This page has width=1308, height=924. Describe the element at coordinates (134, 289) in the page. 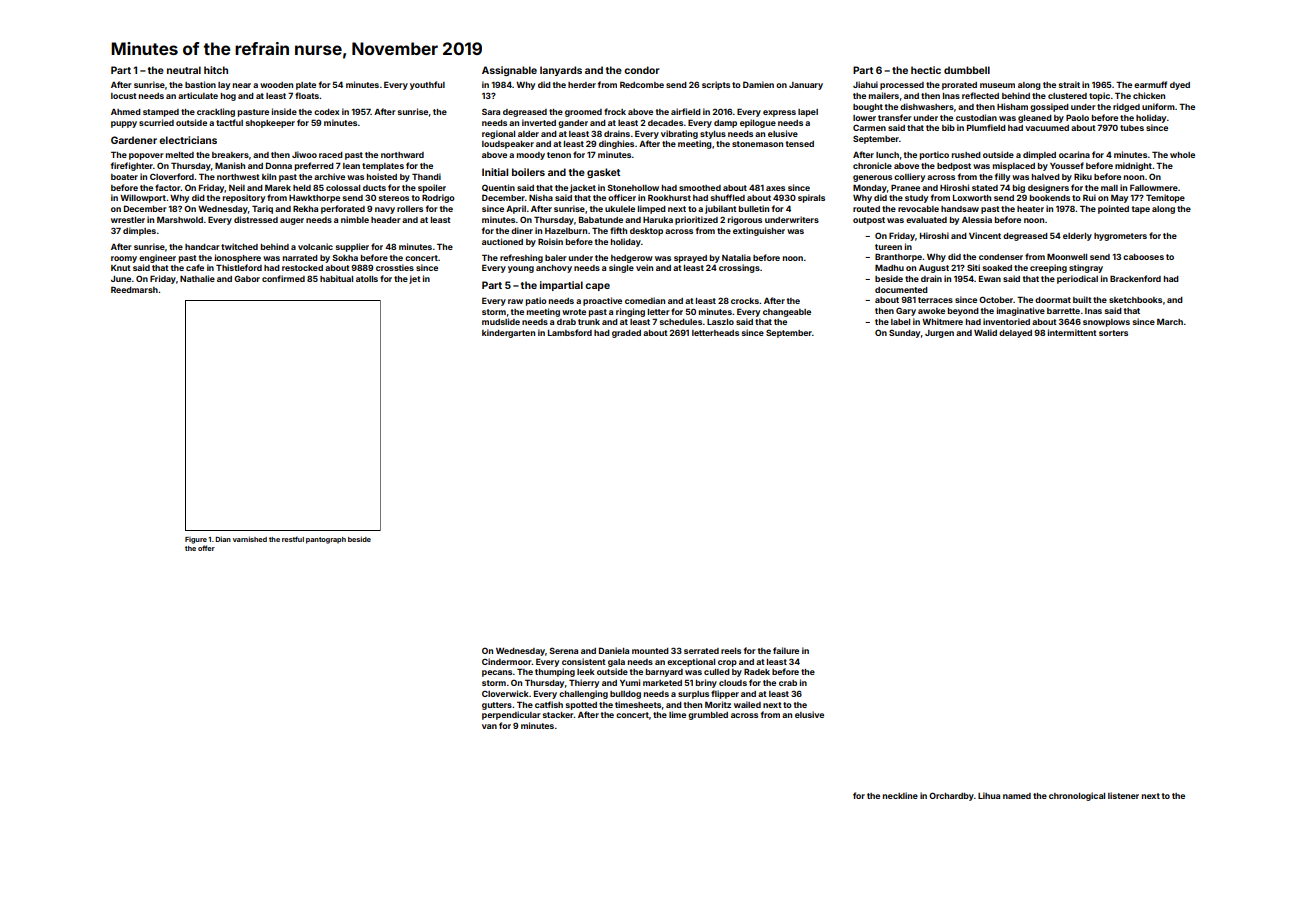

I see `Reedmarsh` at that location.
